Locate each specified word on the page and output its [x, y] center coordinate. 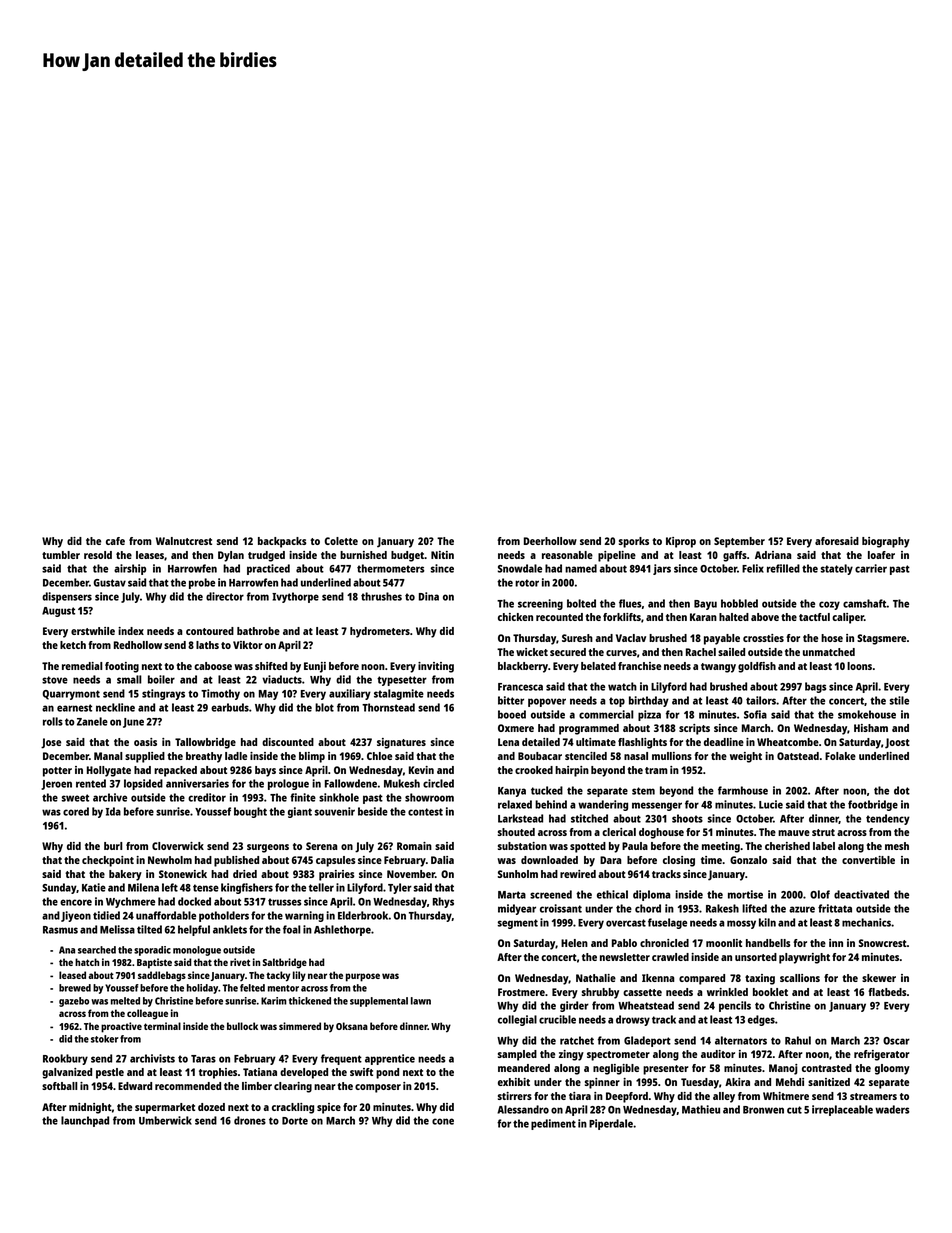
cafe [115, 541]
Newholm [170, 860]
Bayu [705, 605]
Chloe [379, 756]
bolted [581, 603]
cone [443, 1121]
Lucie [771, 804]
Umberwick [165, 1120]
